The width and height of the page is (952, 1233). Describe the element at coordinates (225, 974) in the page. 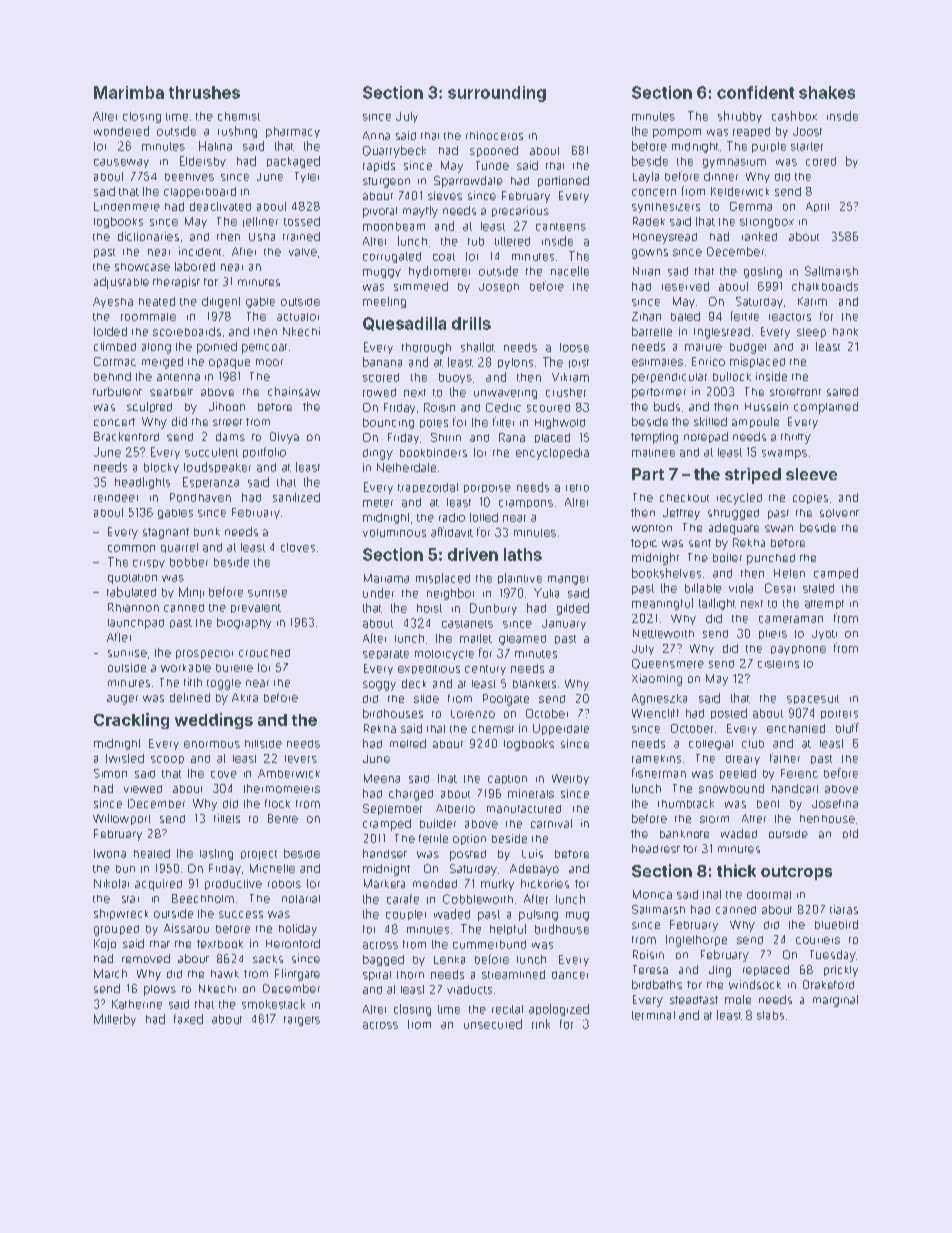

I see `hawk` at that location.
